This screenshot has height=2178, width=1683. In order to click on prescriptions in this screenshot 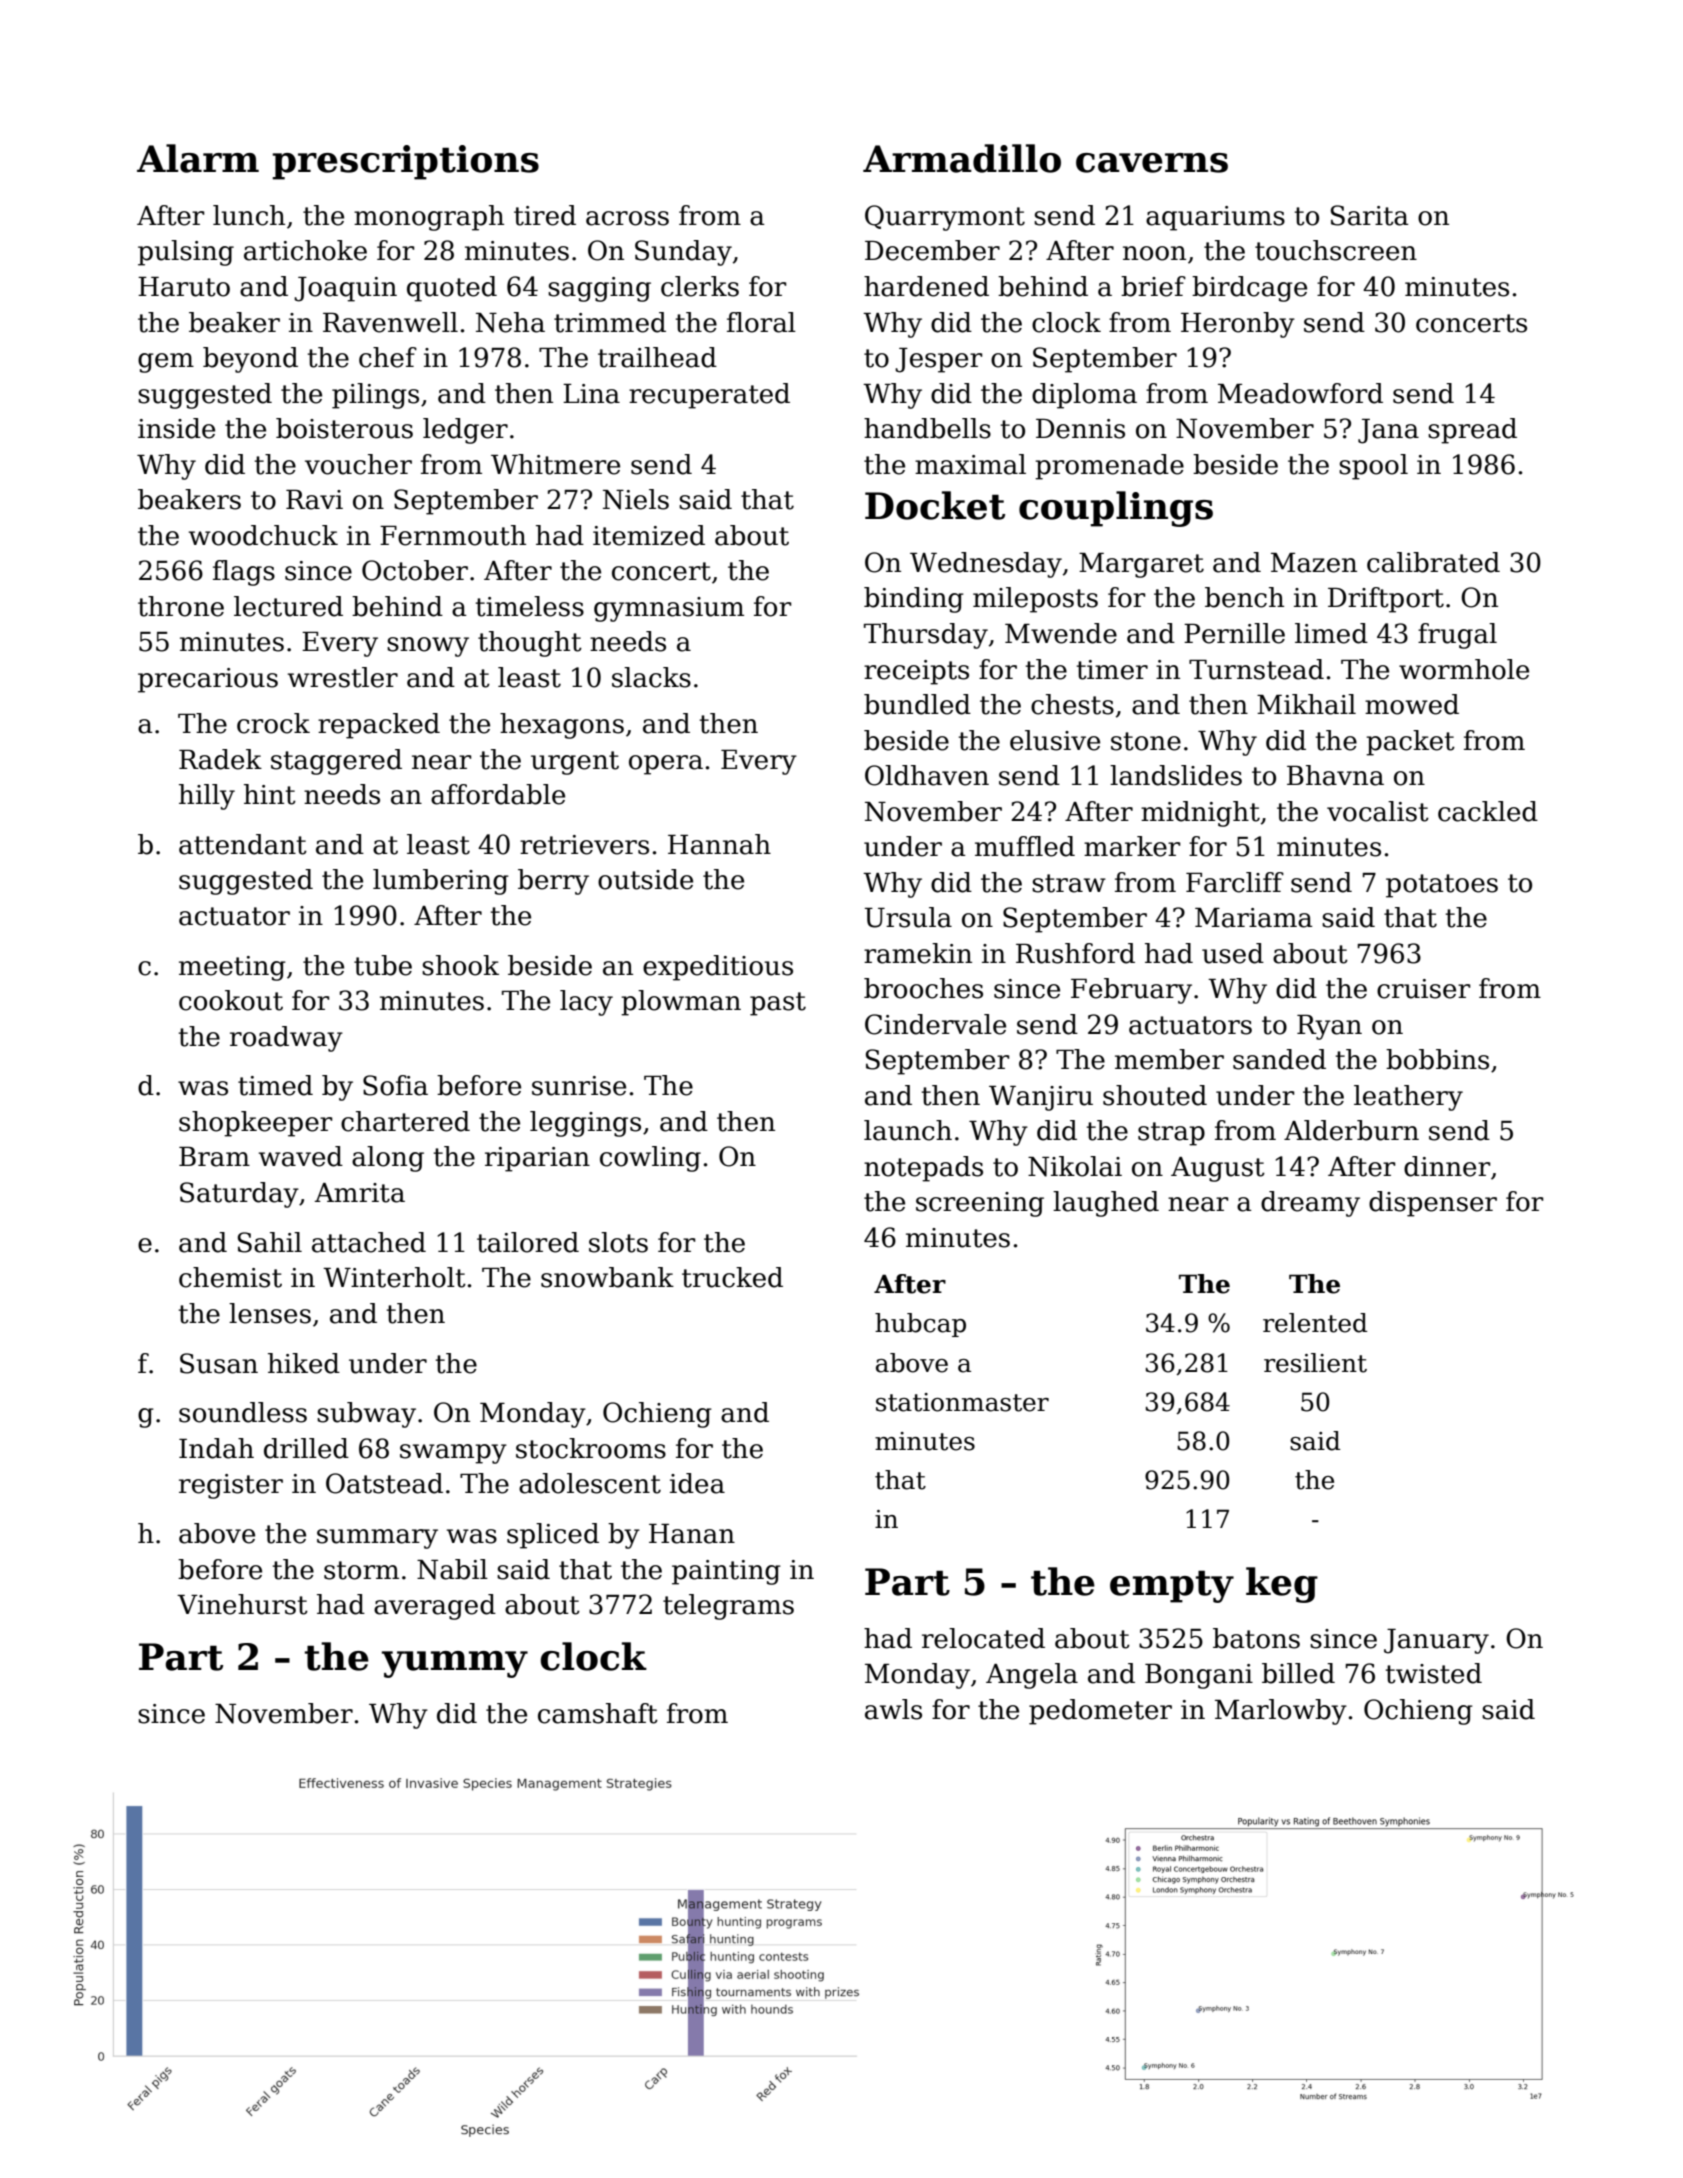, I will do `click(405, 162)`.
